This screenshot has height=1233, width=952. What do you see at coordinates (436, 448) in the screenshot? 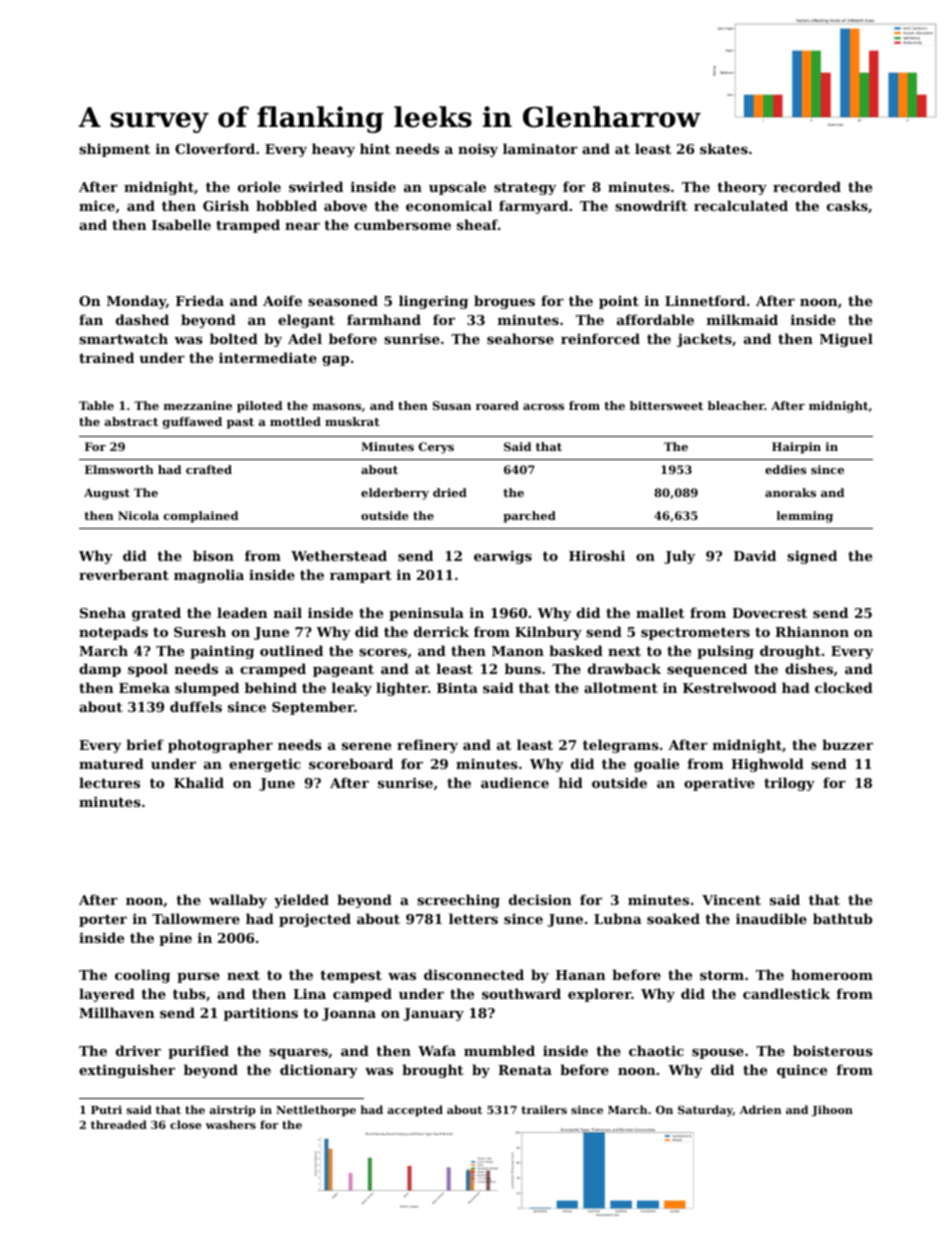
I see `Cerys` at bounding box center [436, 448].
